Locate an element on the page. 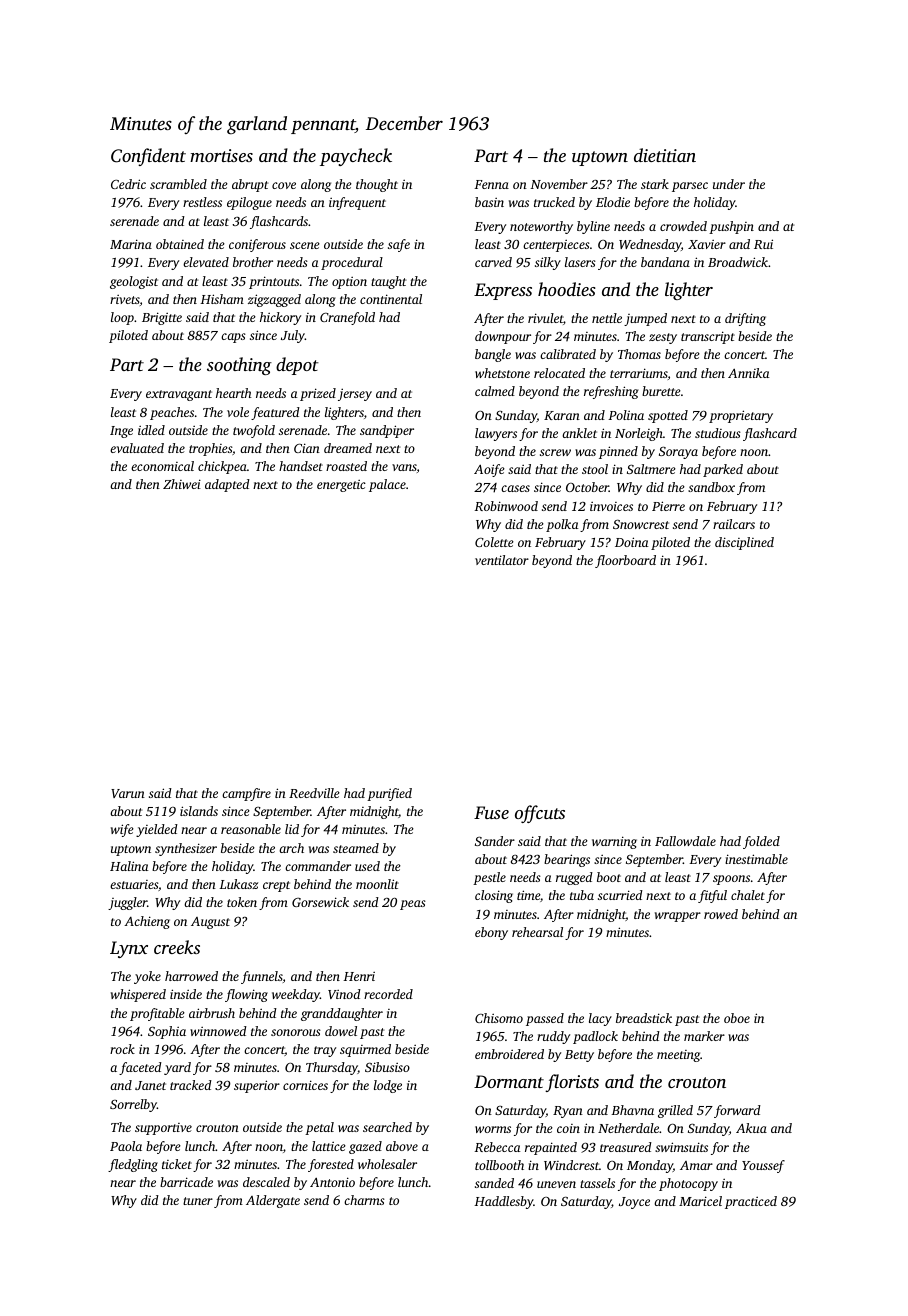 This image has height=1316, width=908. Broadwick is located at coordinates (738, 262).
